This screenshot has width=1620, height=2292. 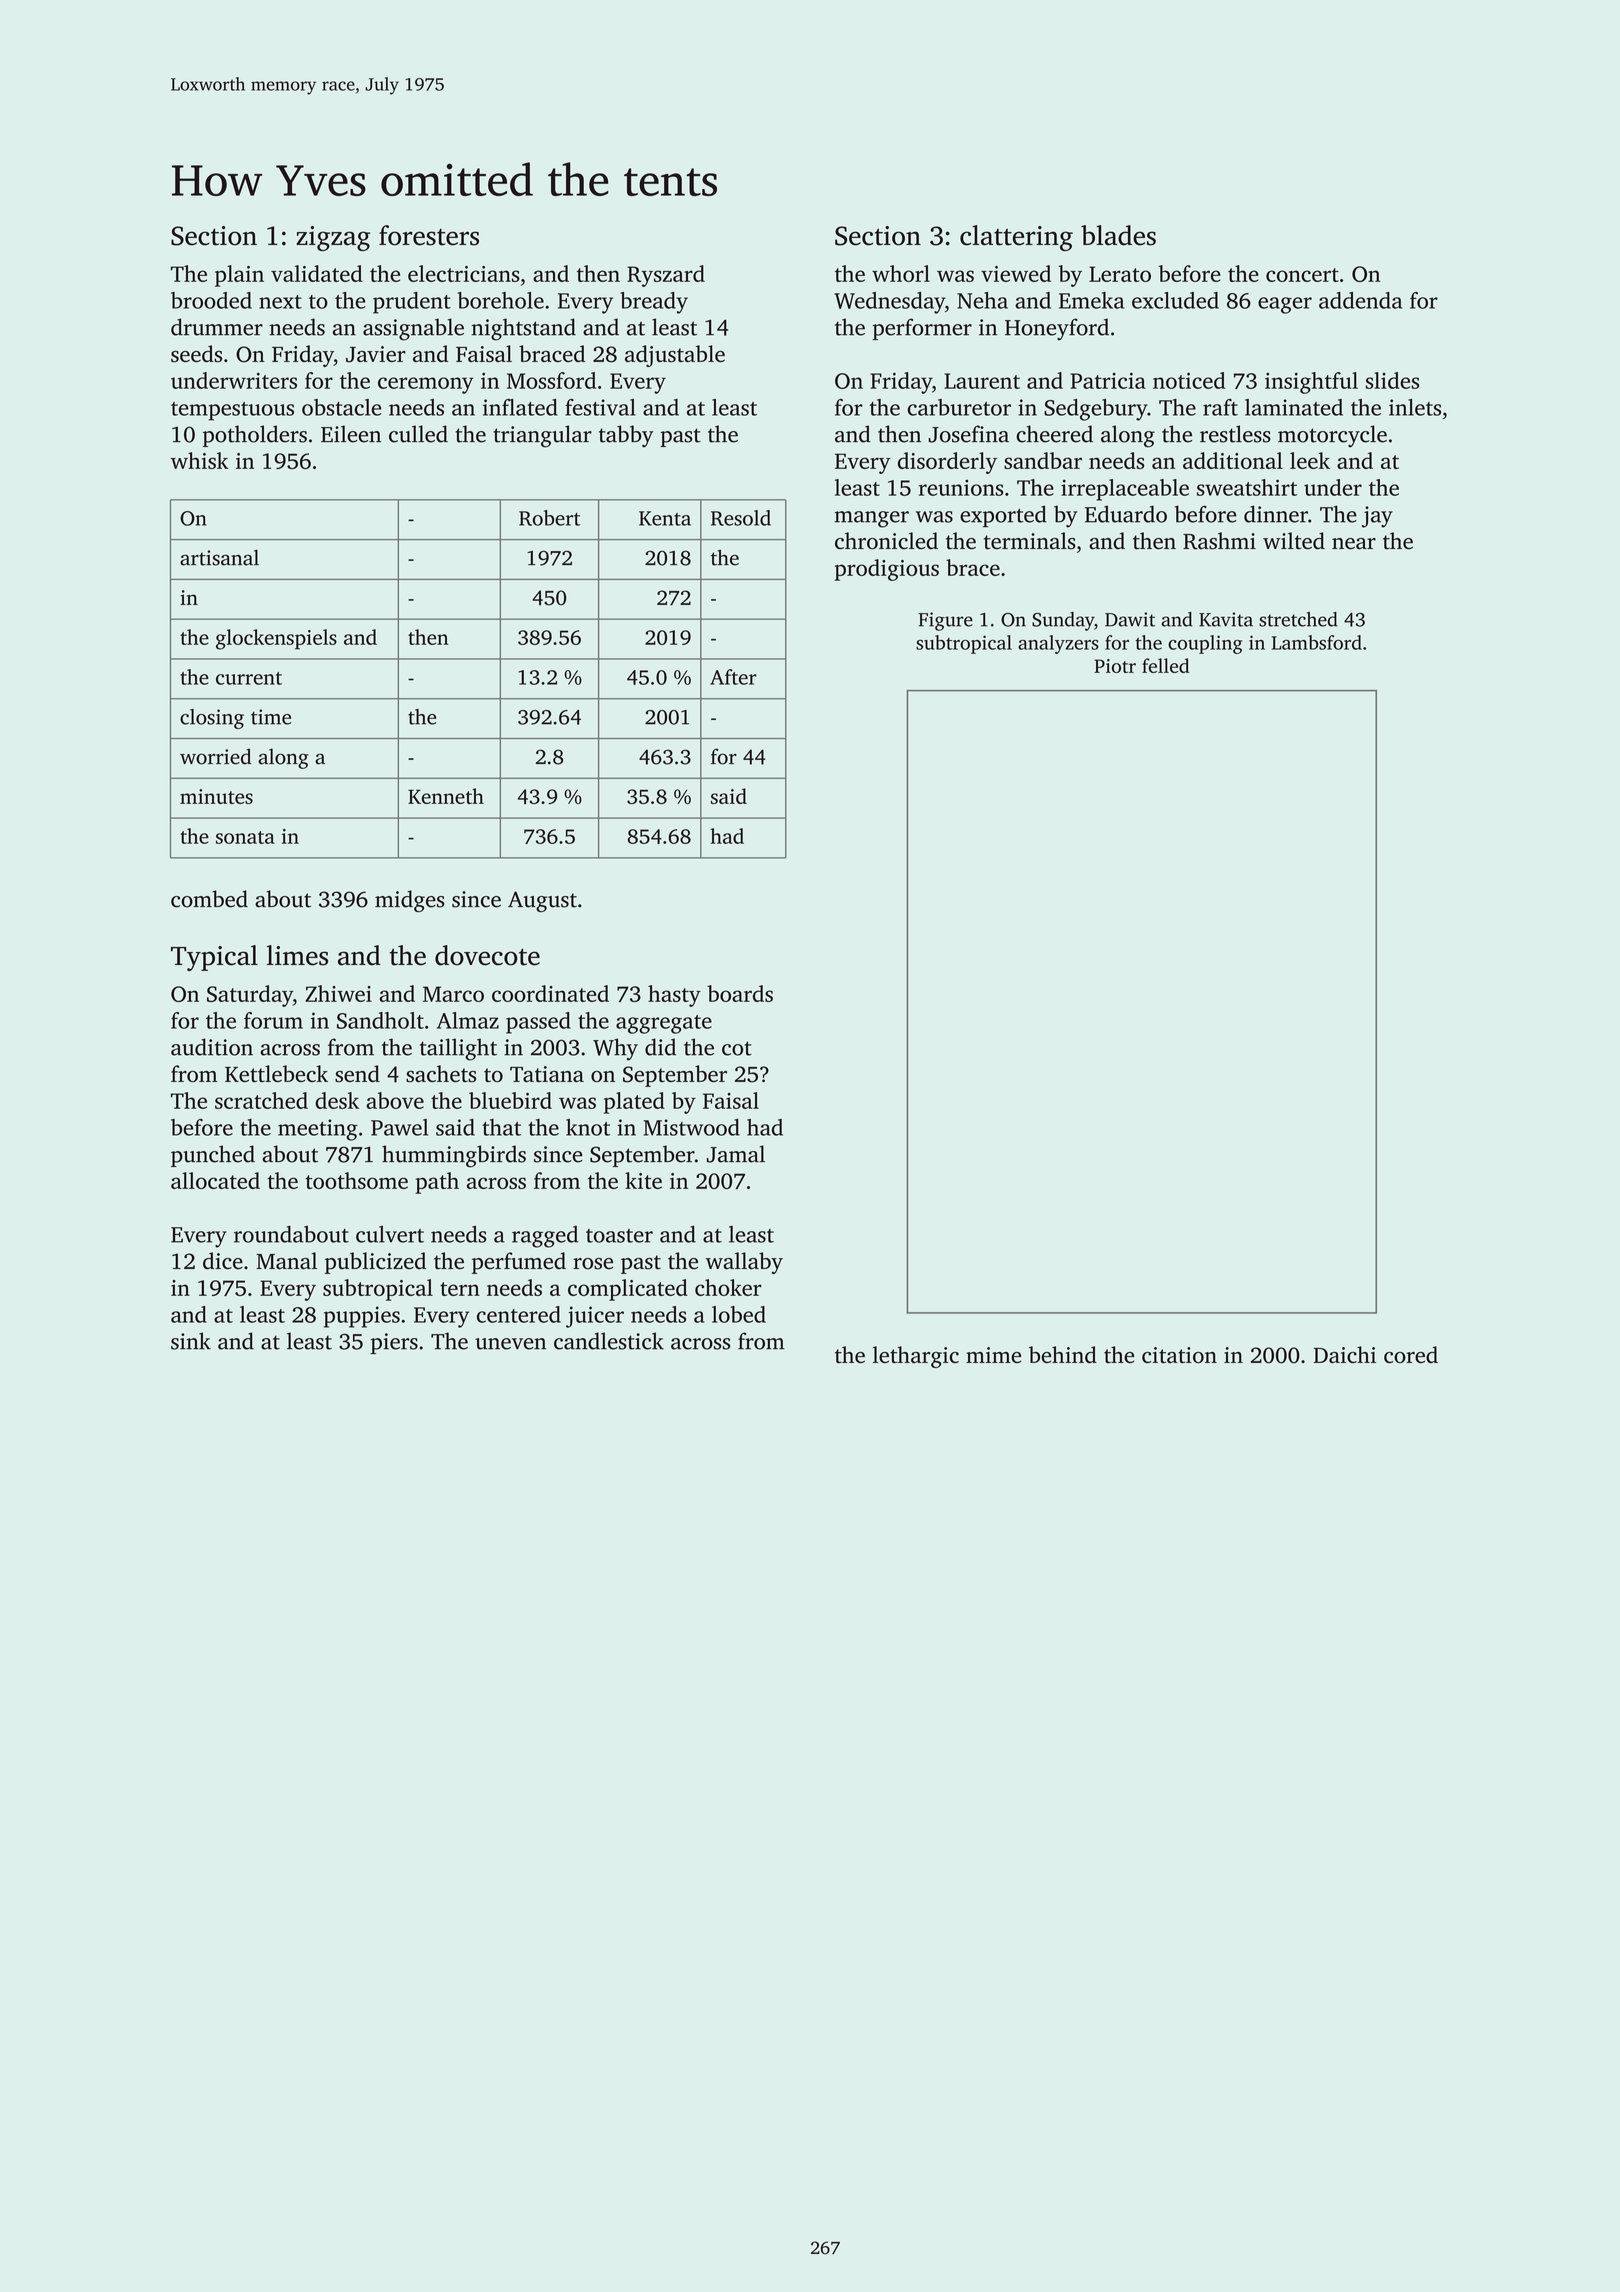 What do you see at coordinates (239, 276) in the screenshot?
I see `plain` at bounding box center [239, 276].
